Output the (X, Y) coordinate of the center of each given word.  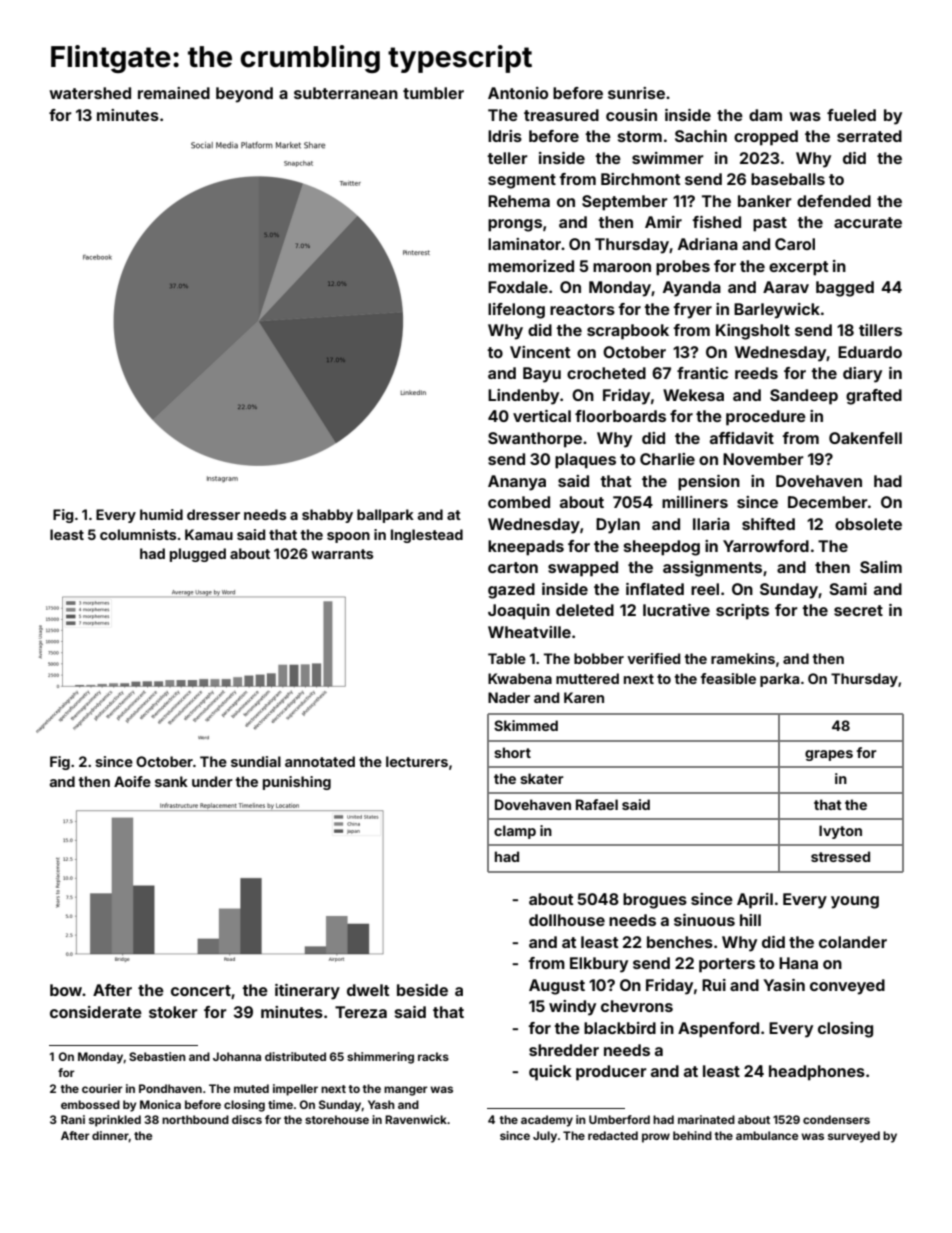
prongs (515, 225)
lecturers (417, 761)
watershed (90, 93)
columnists (138, 534)
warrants (342, 554)
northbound (195, 1119)
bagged (845, 289)
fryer (692, 311)
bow (66, 990)
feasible (728, 678)
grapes (829, 755)
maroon (622, 267)
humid (161, 514)
